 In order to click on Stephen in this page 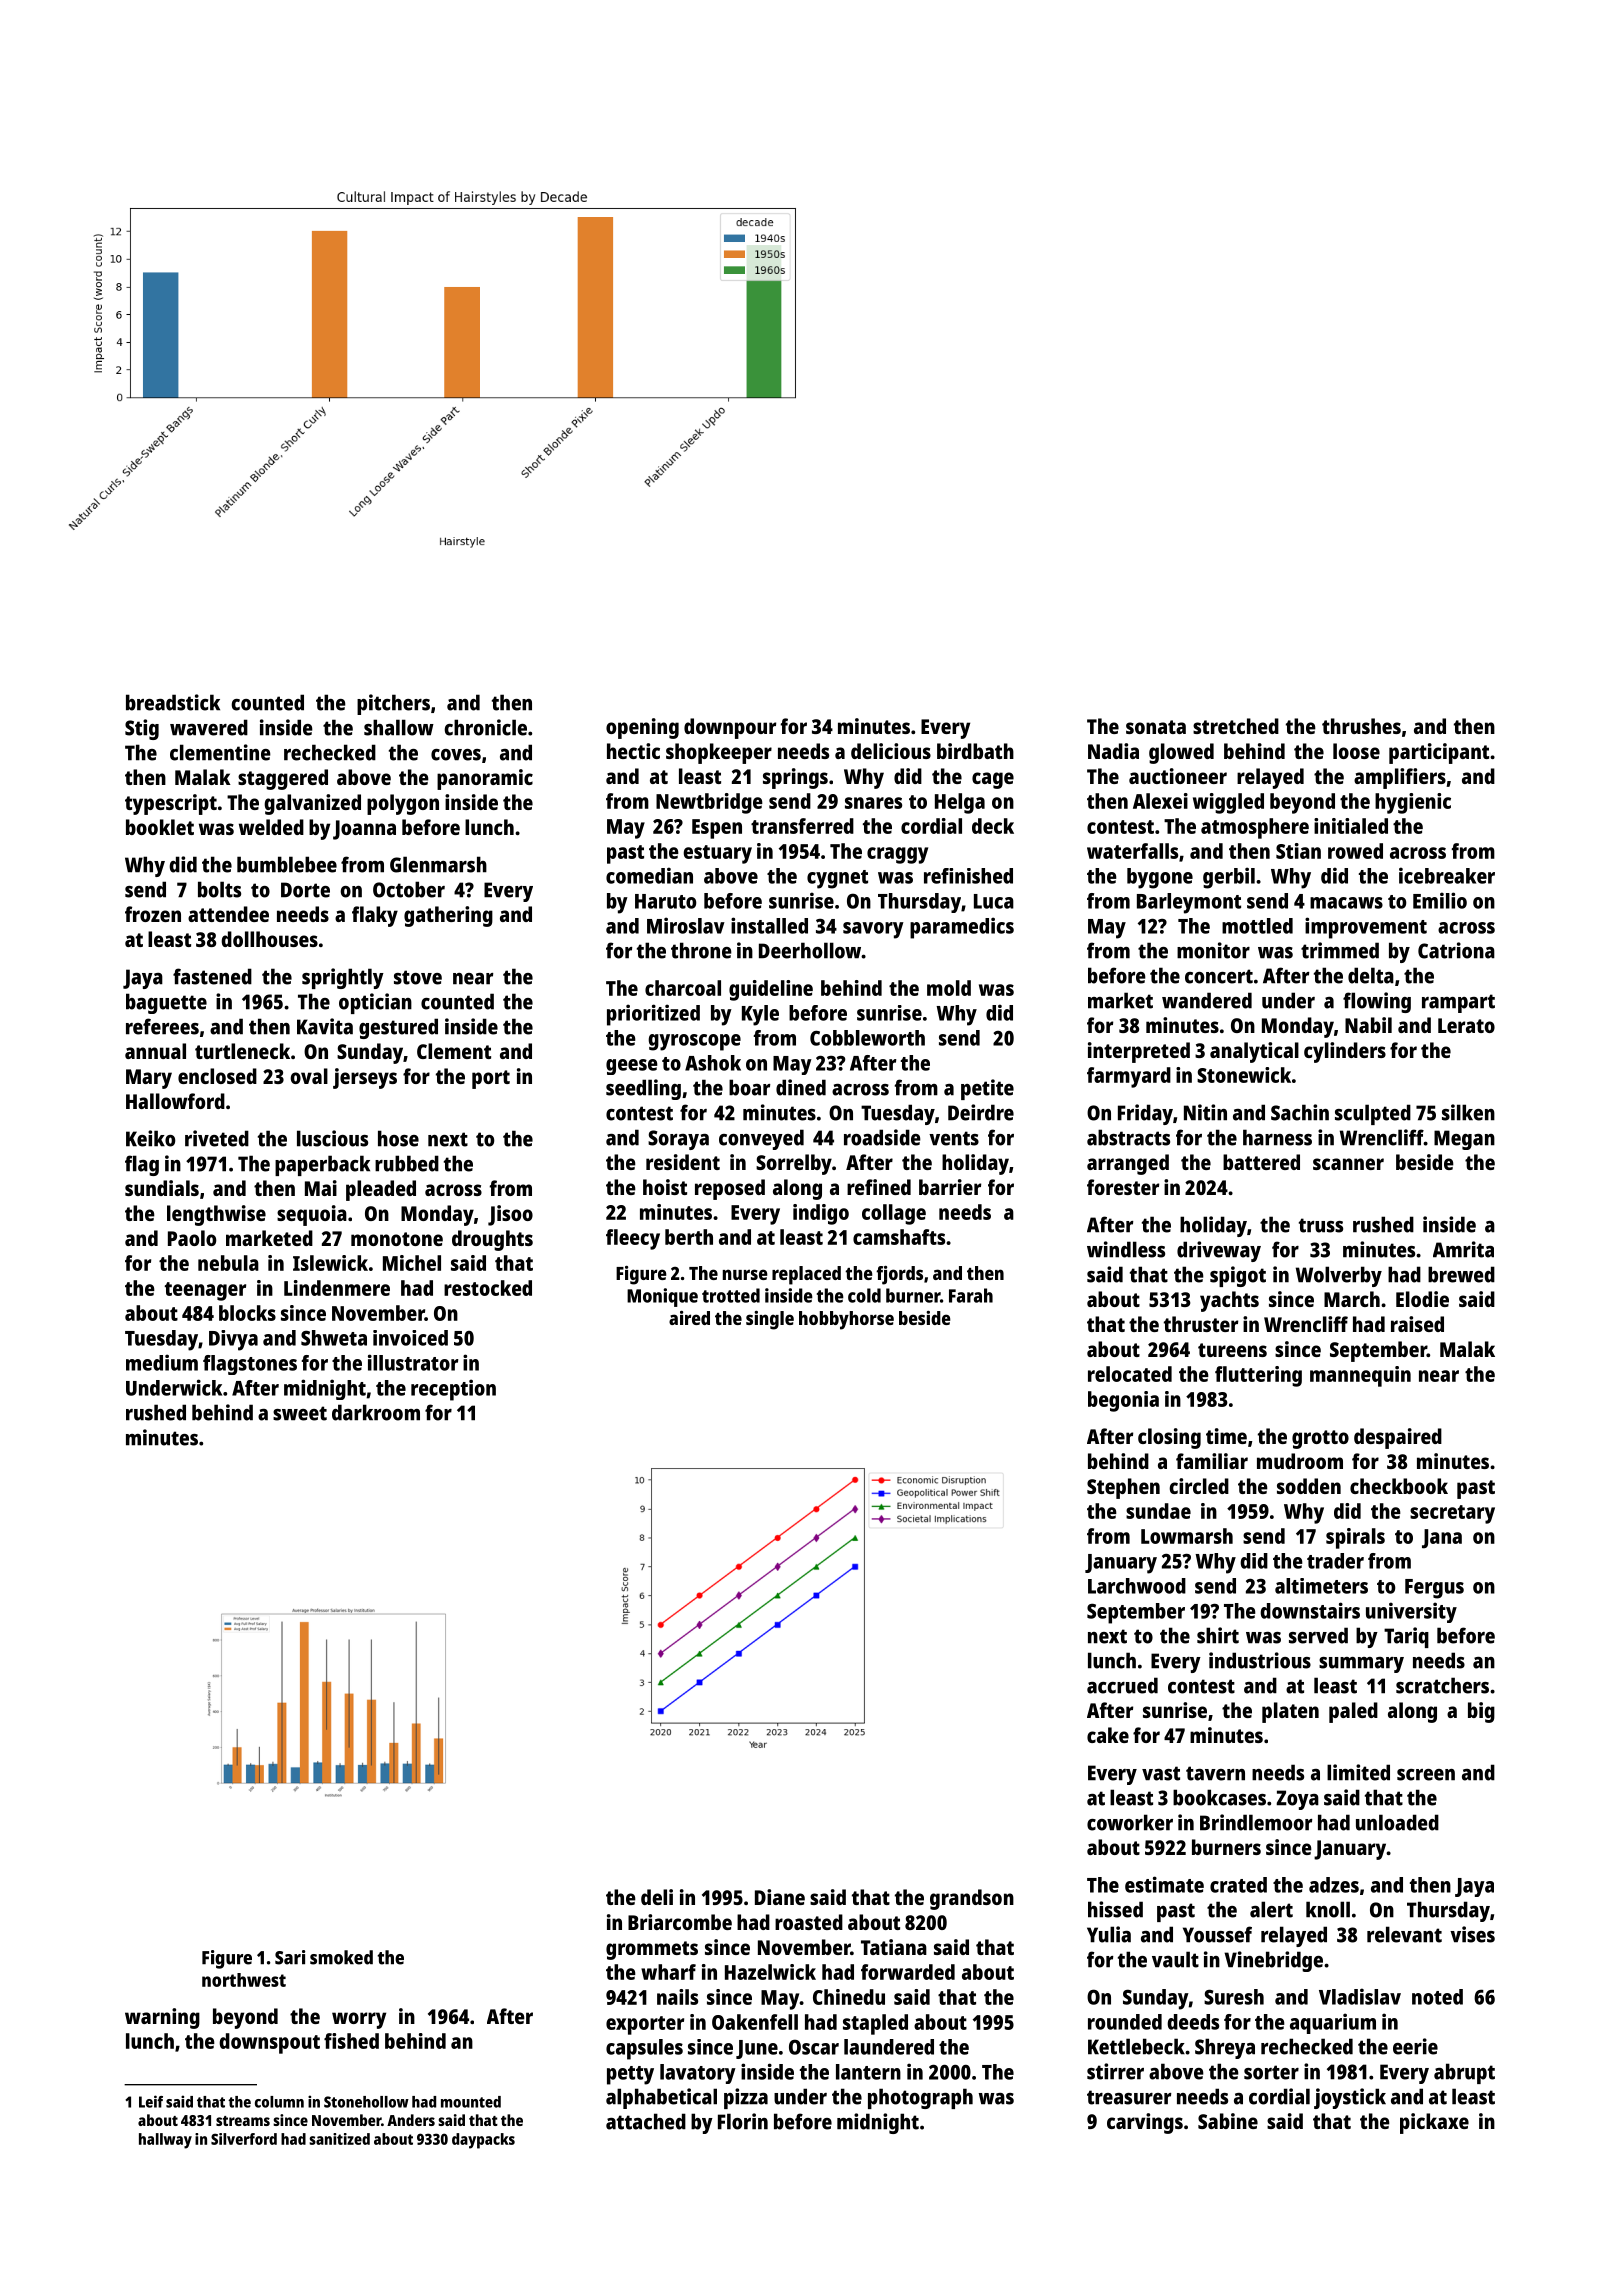, I will do `click(1123, 1488)`.
